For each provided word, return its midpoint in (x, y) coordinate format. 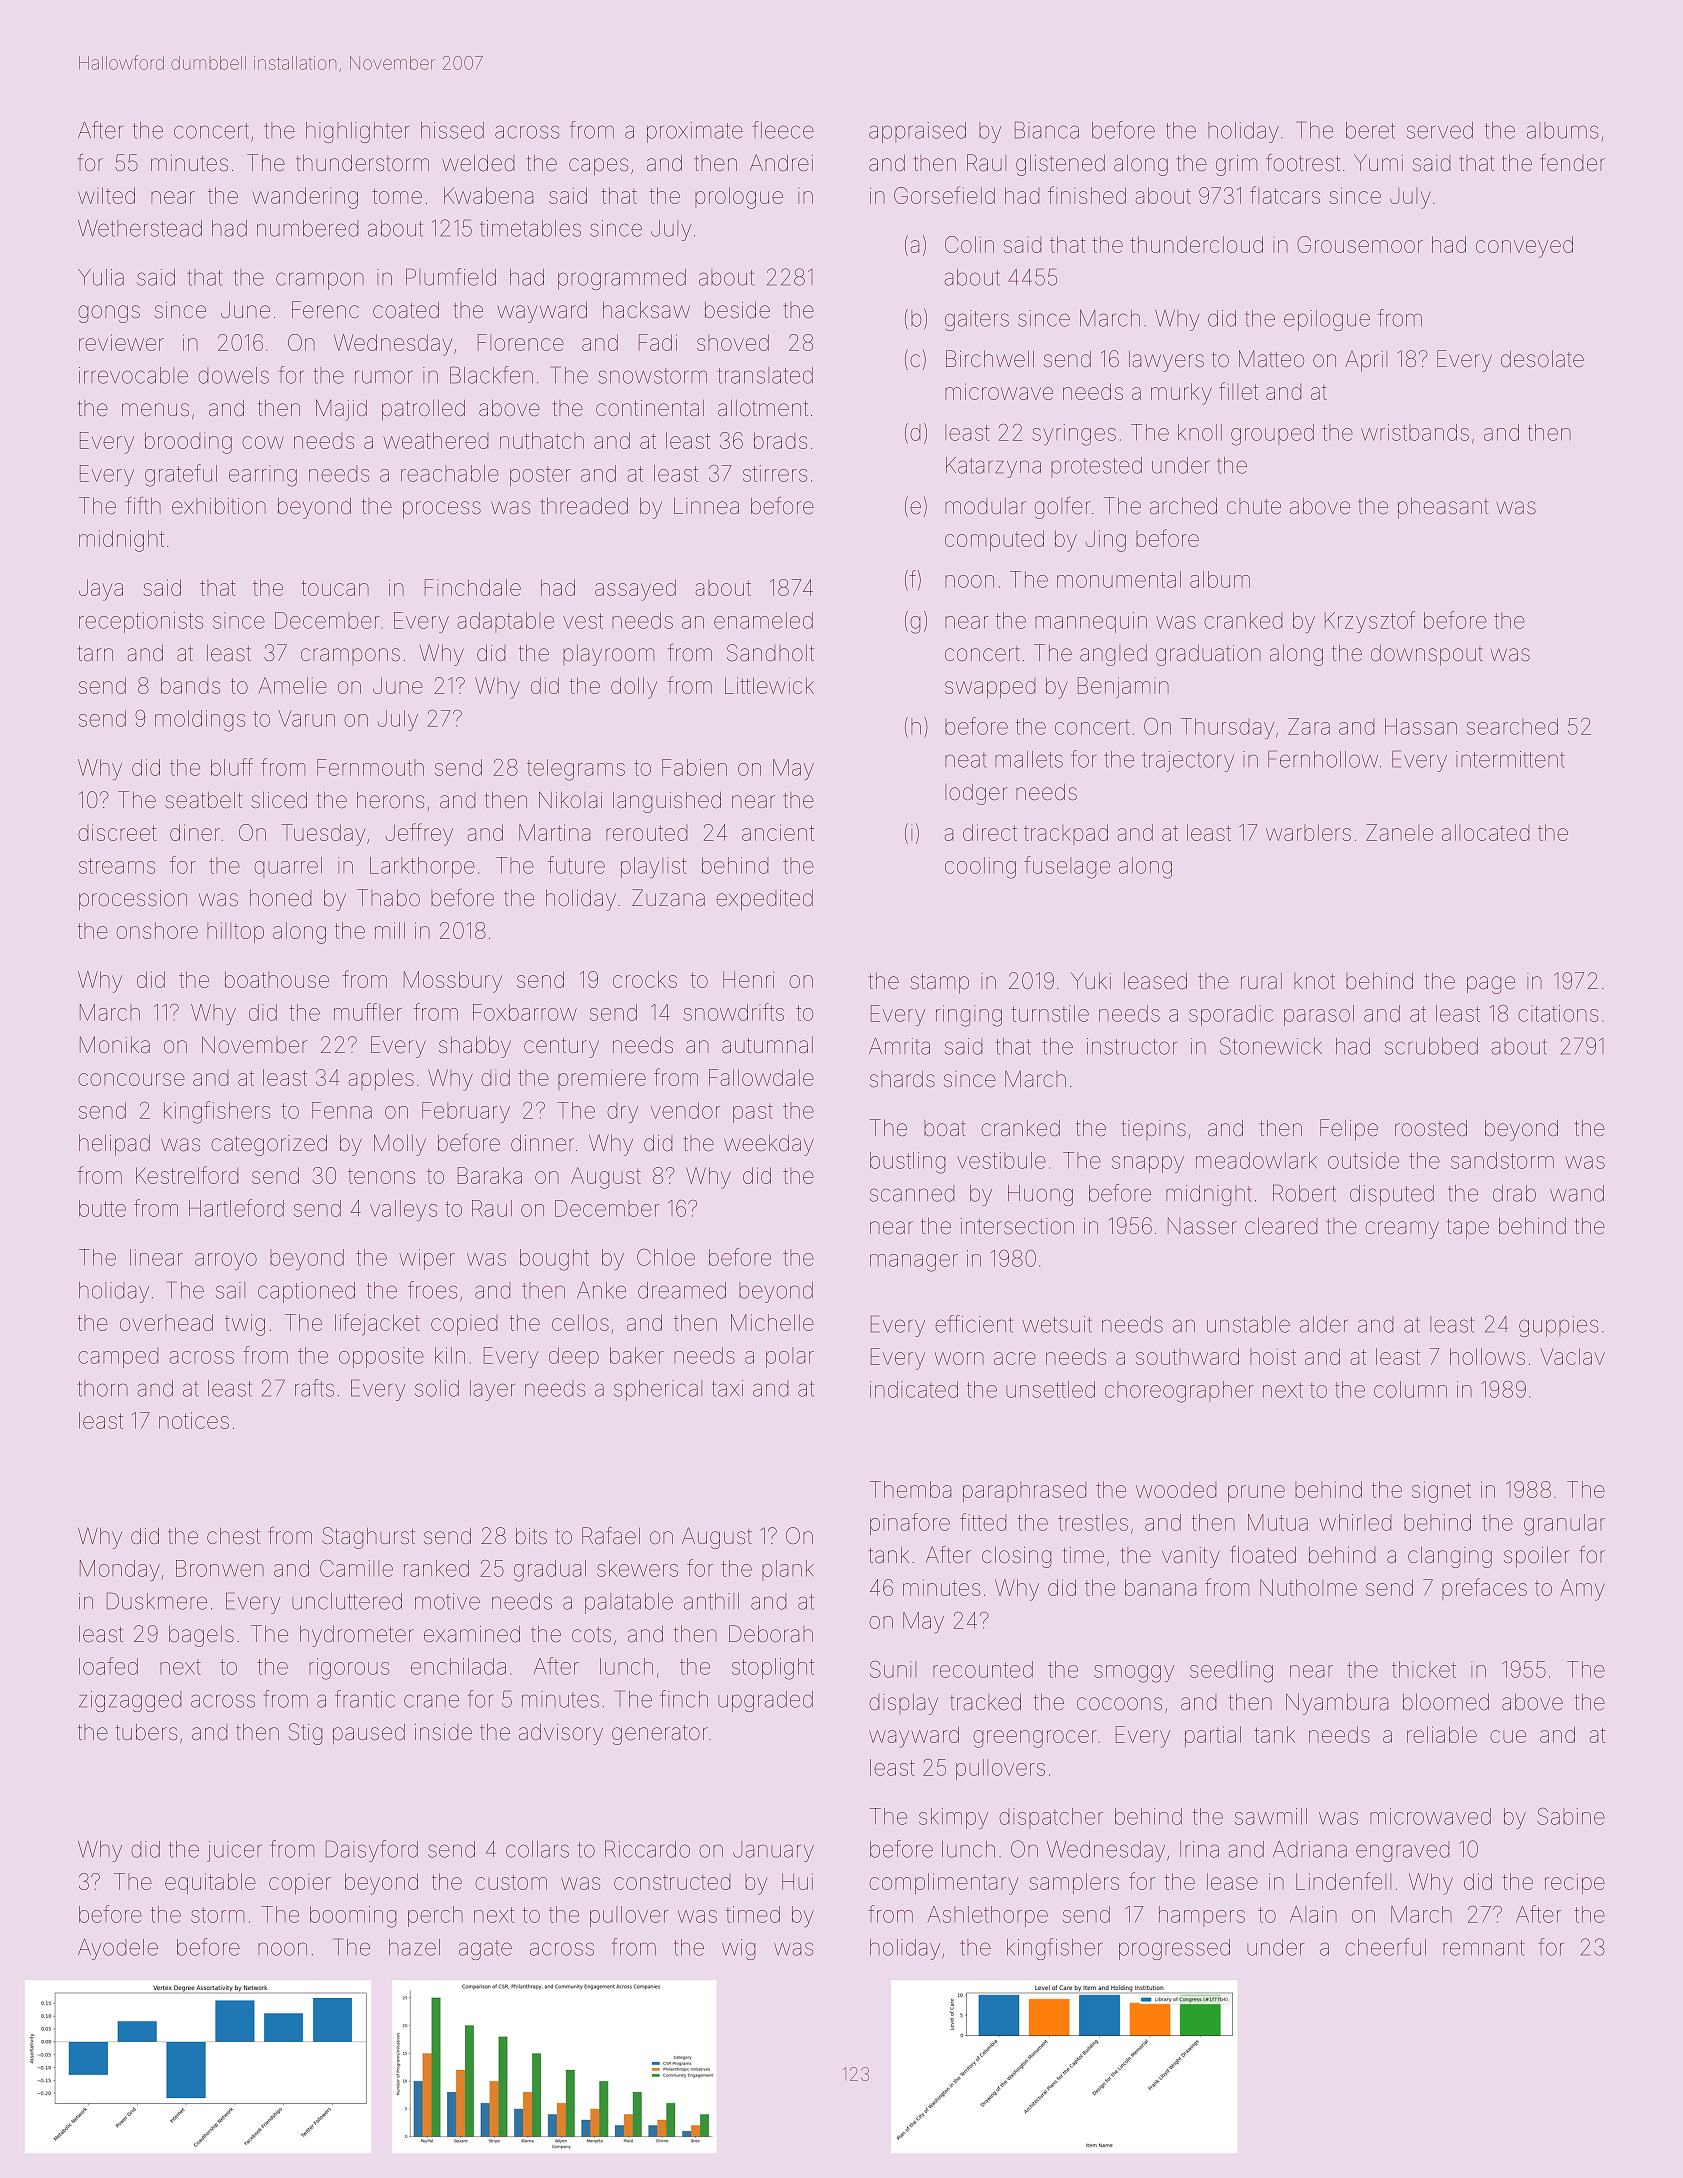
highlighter (358, 132)
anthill (711, 1601)
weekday (769, 1145)
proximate (695, 132)
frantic (365, 1699)
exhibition (219, 506)
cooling (980, 868)
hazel (414, 1947)
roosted (1431, 1127)
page (1491, 985)
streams (117, 866)
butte (102, 1208)
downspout (1427, 655)
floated (1263, 1555)
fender (1572, 163)
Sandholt (770, 653)
